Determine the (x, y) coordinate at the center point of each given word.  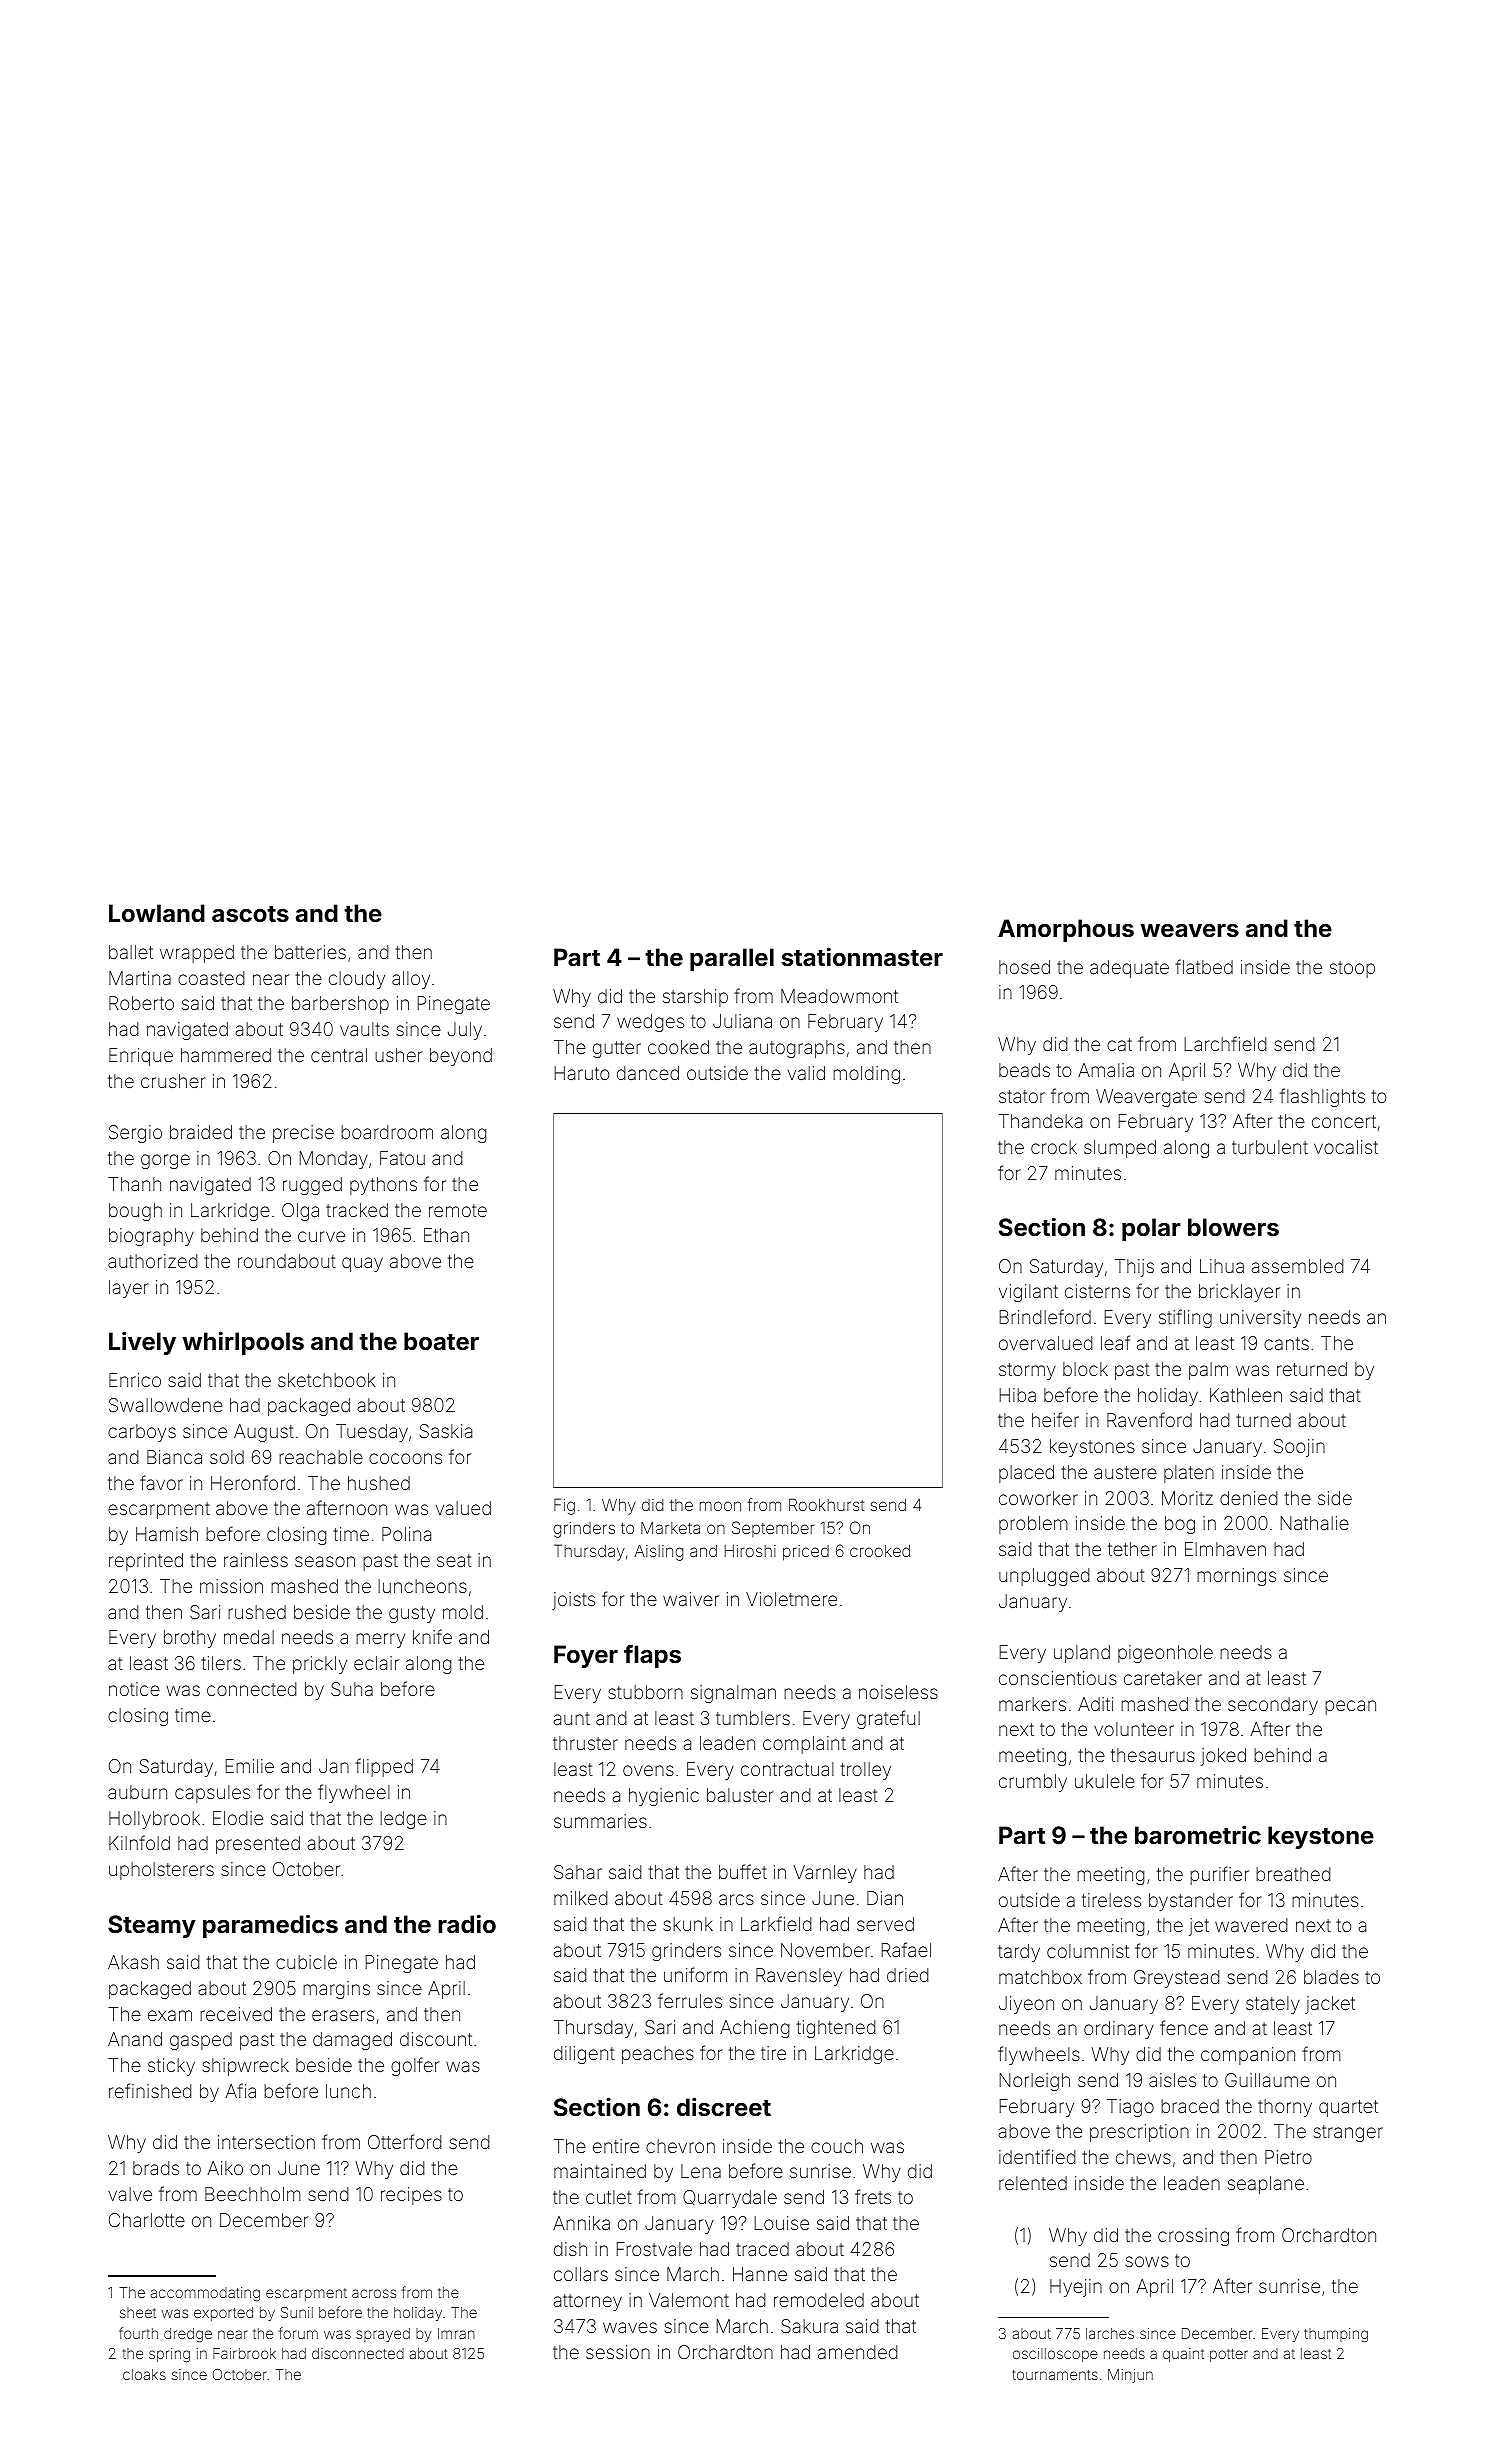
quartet (1348, 2108)
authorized (153, 1261)
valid (806, 1073)
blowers (1233, 1227)
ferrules (690, 2000)
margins (336, 1990)
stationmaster (862, 957)
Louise (781, 2223)
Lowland (157, 913)
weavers (1190, 931)
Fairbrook (244, 2353)
